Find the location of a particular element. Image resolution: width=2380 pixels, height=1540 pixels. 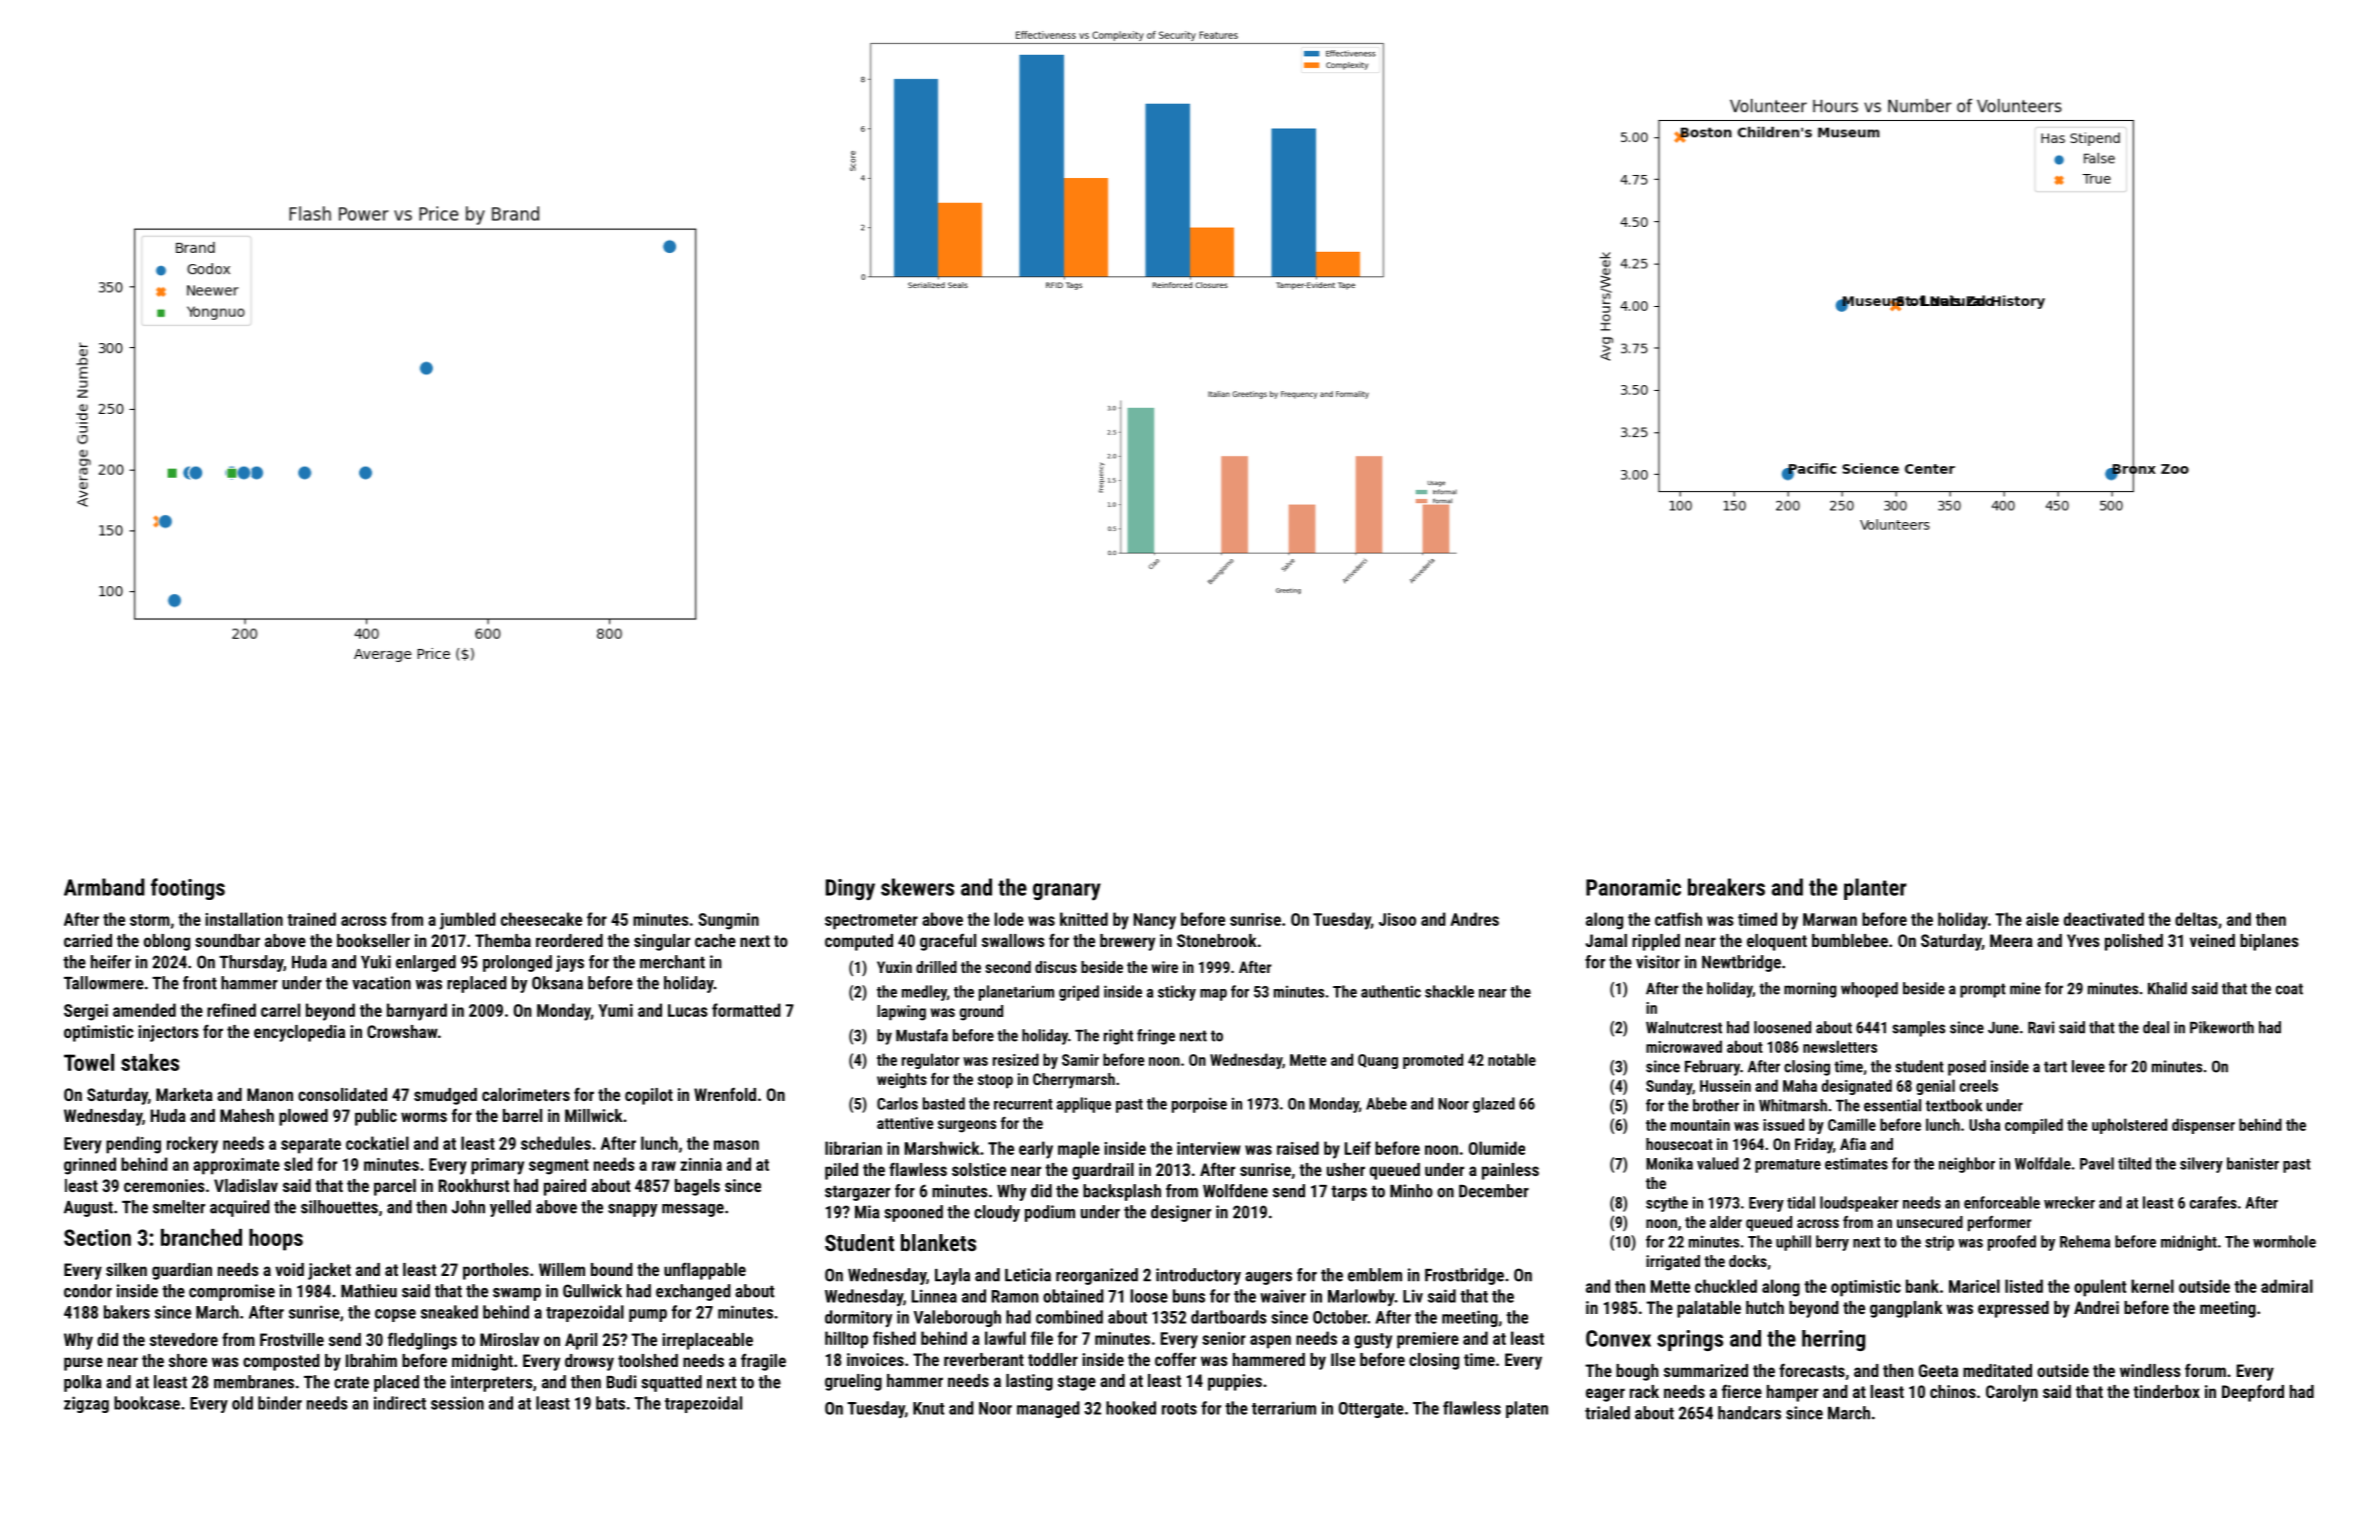

Willem is located at coordinates (562, 1269).
